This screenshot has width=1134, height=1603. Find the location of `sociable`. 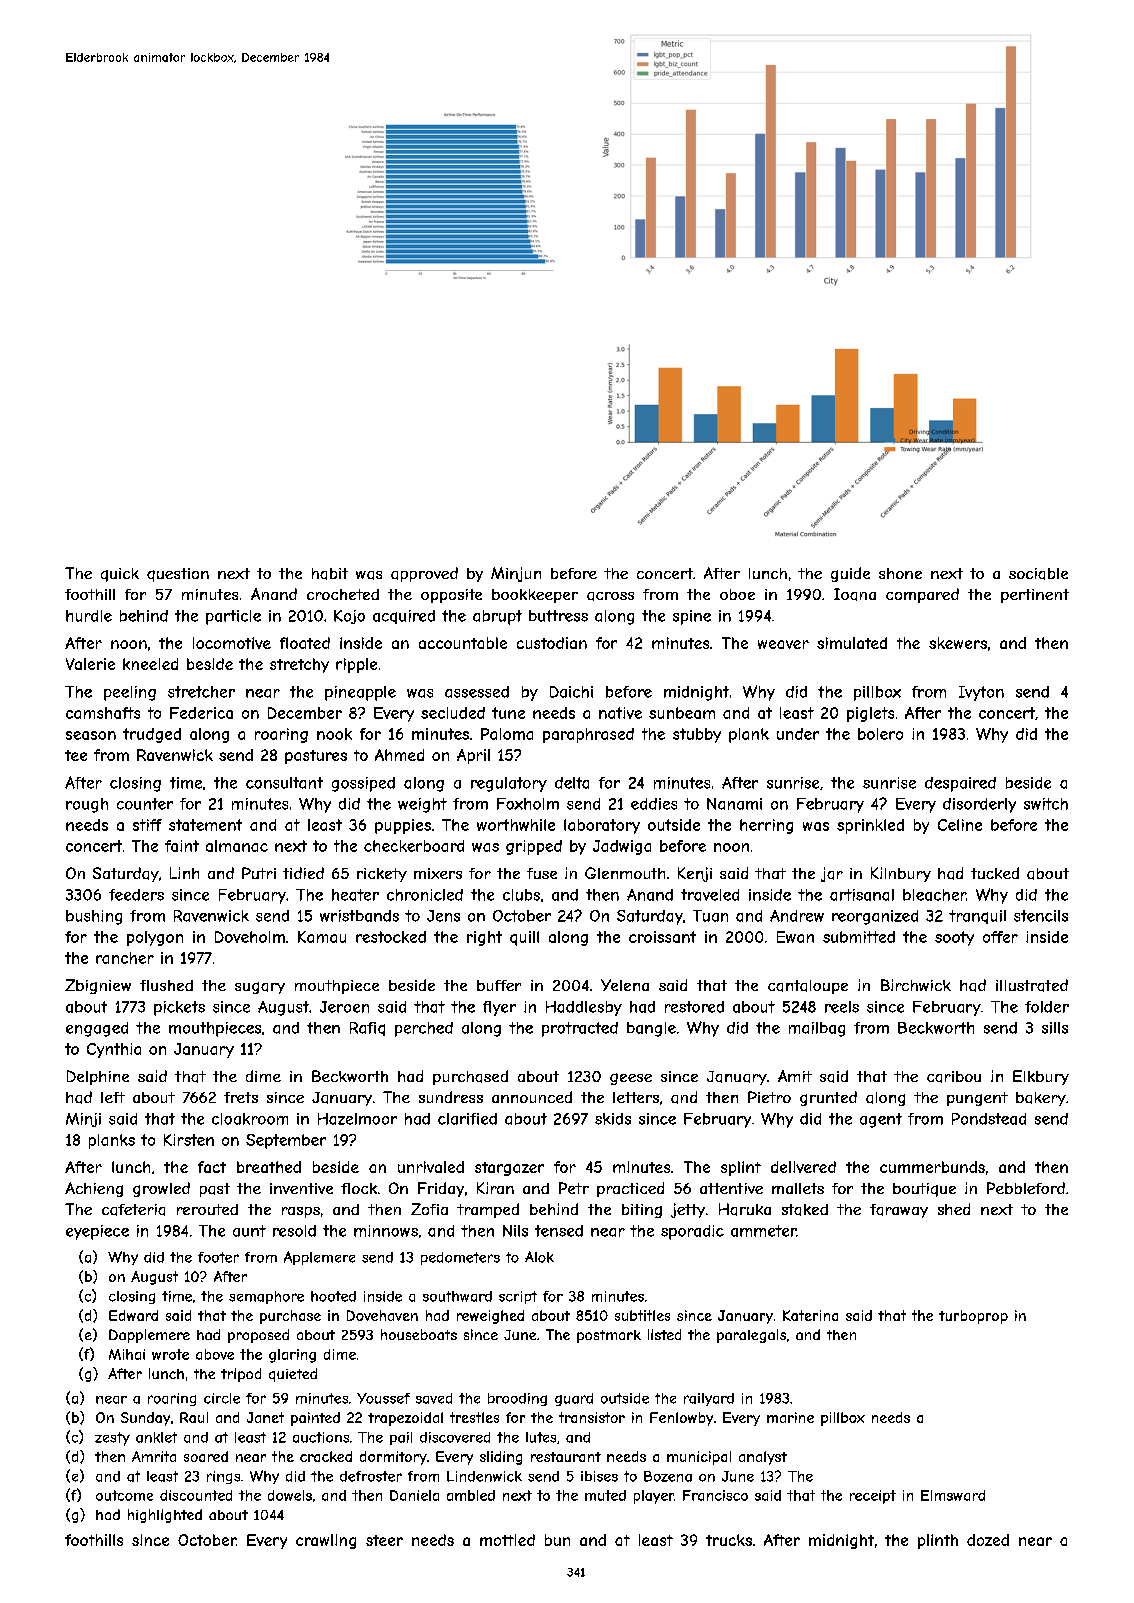

sociable is located at coordinates (1038, 574).
